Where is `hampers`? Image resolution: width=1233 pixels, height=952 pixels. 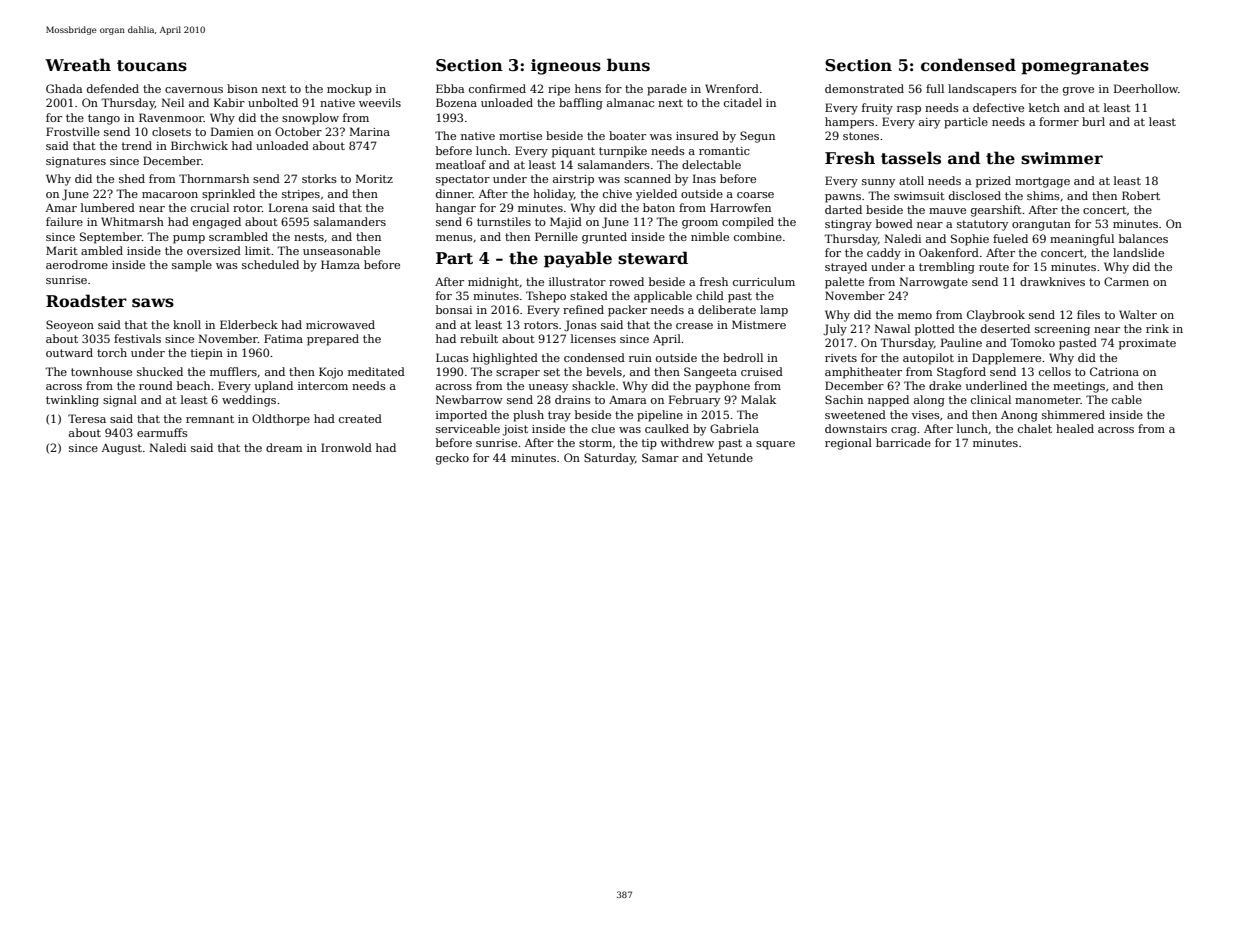
hampers is located at coordinates (849, 123).
